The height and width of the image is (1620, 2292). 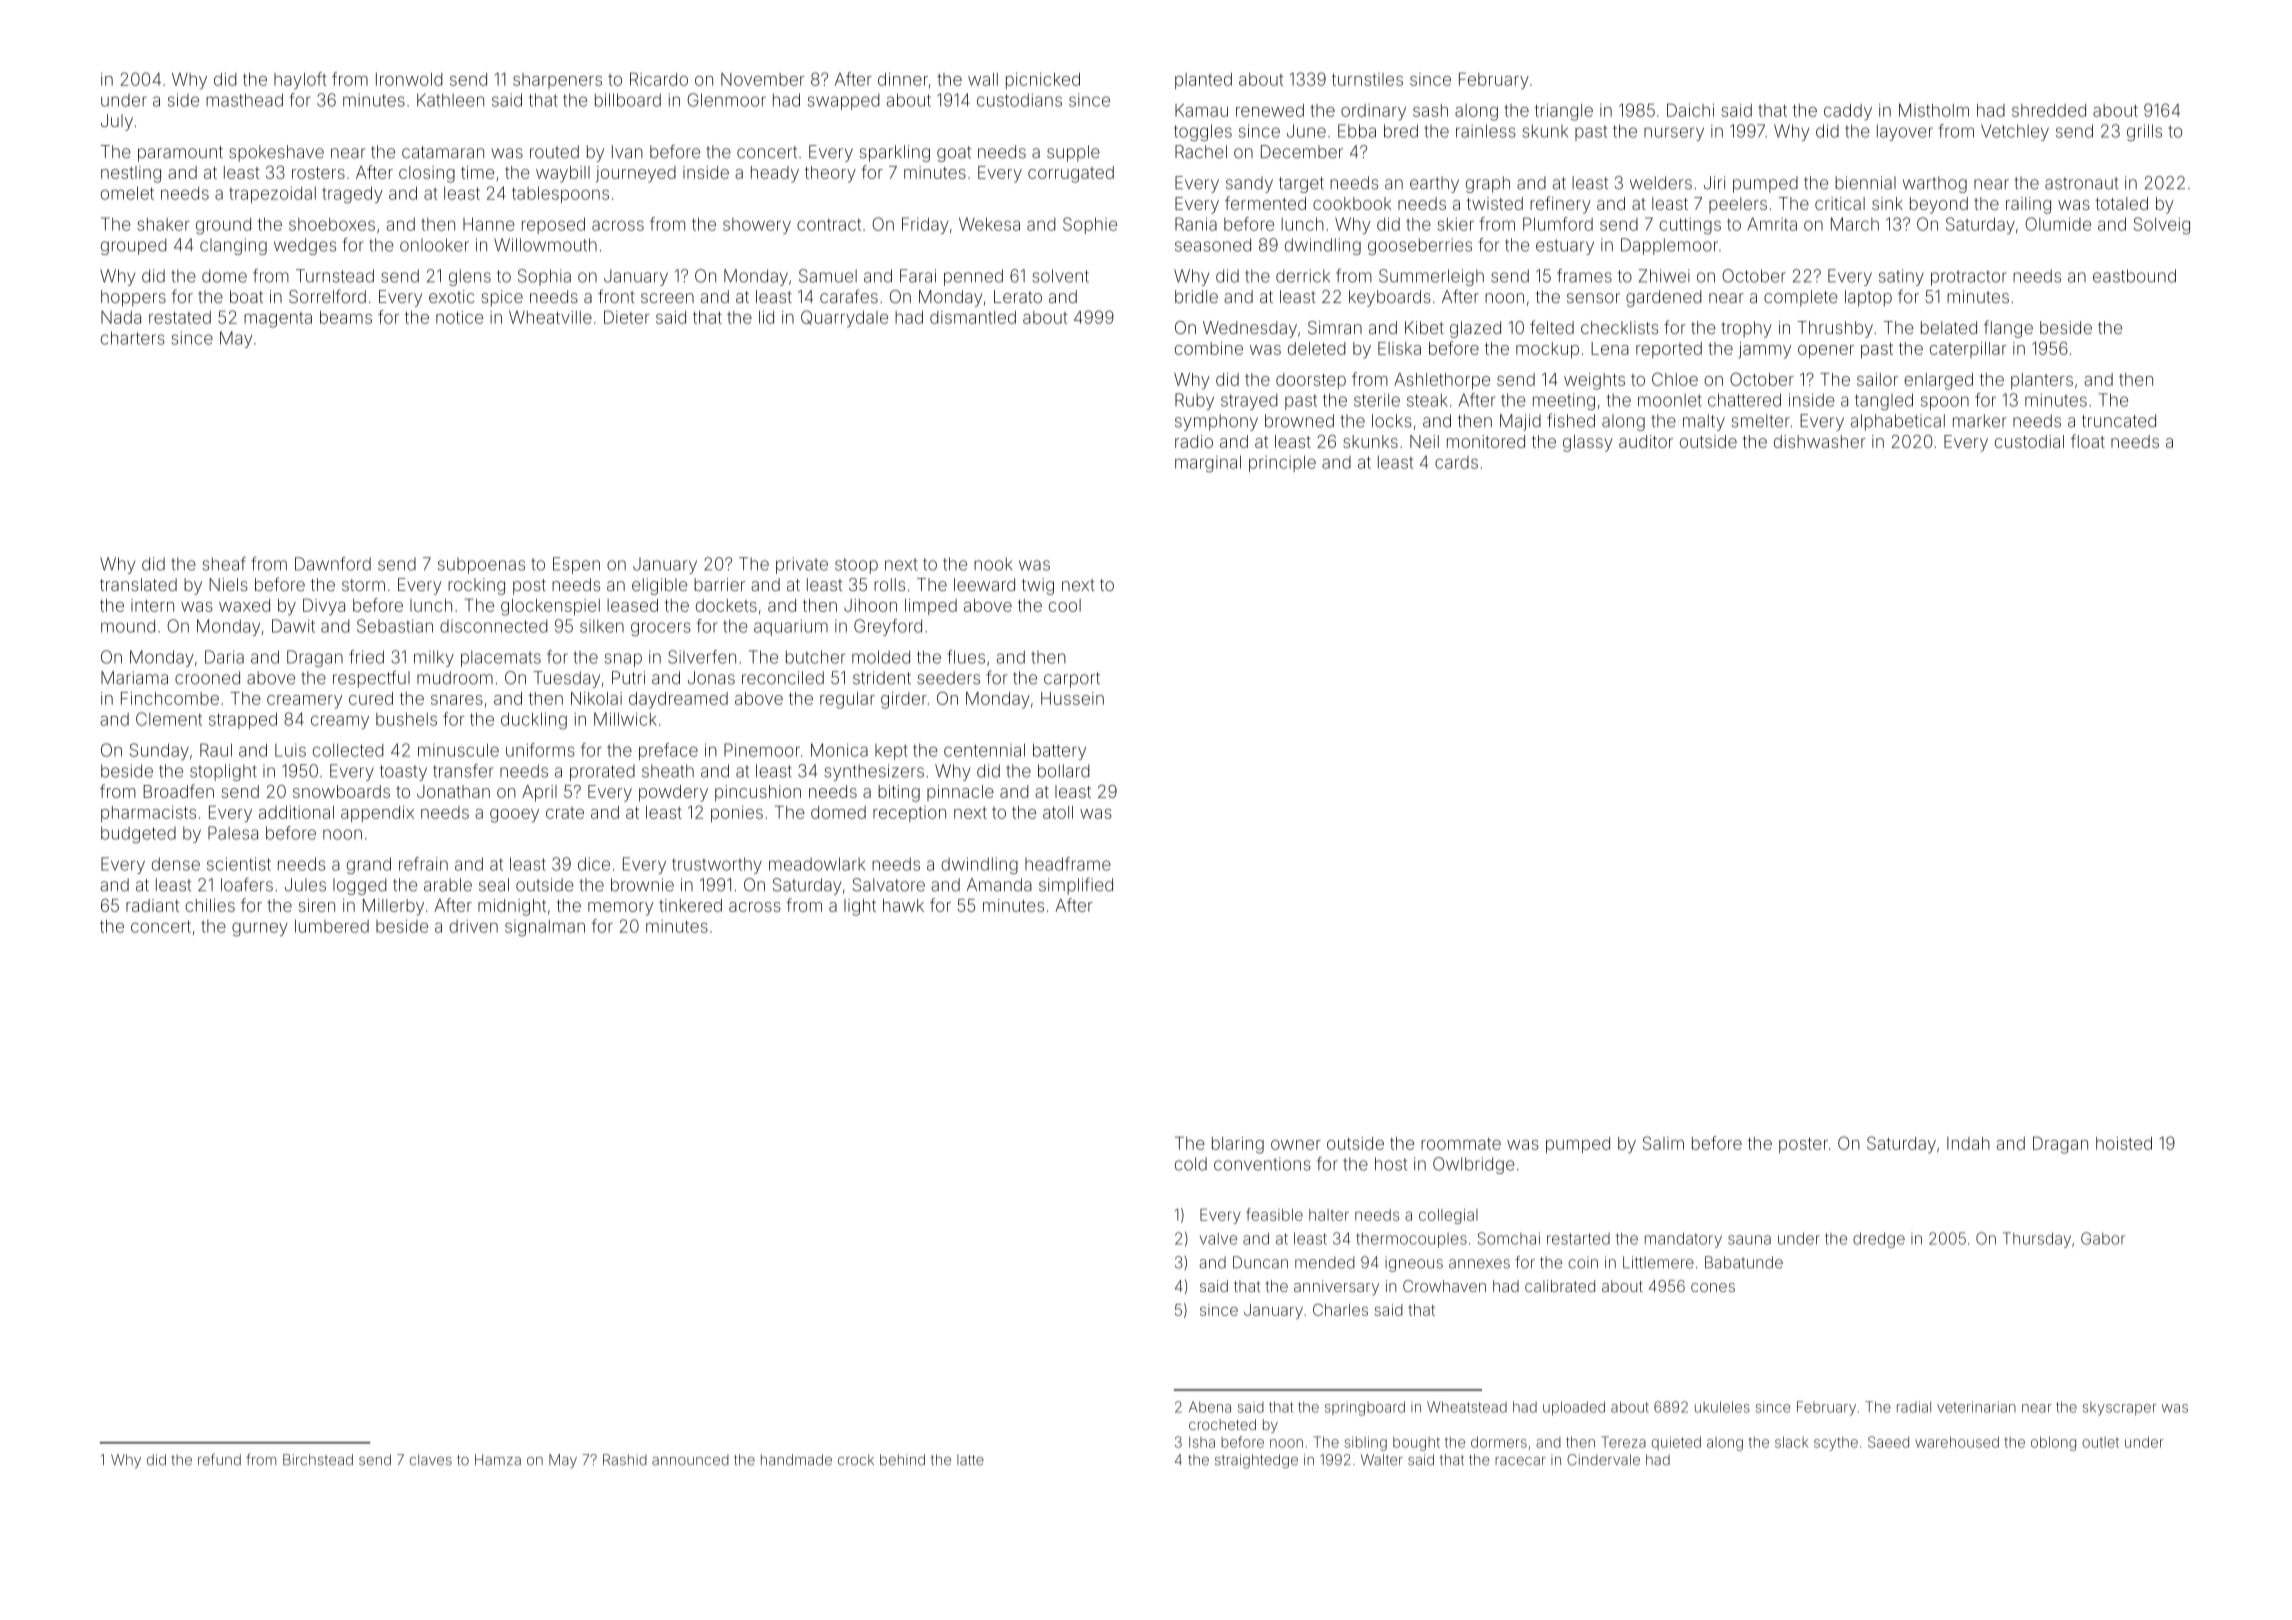 What do you see at coordinates (163, 224) in the image?
I see `shaker` at bounding box center [163, 224].
